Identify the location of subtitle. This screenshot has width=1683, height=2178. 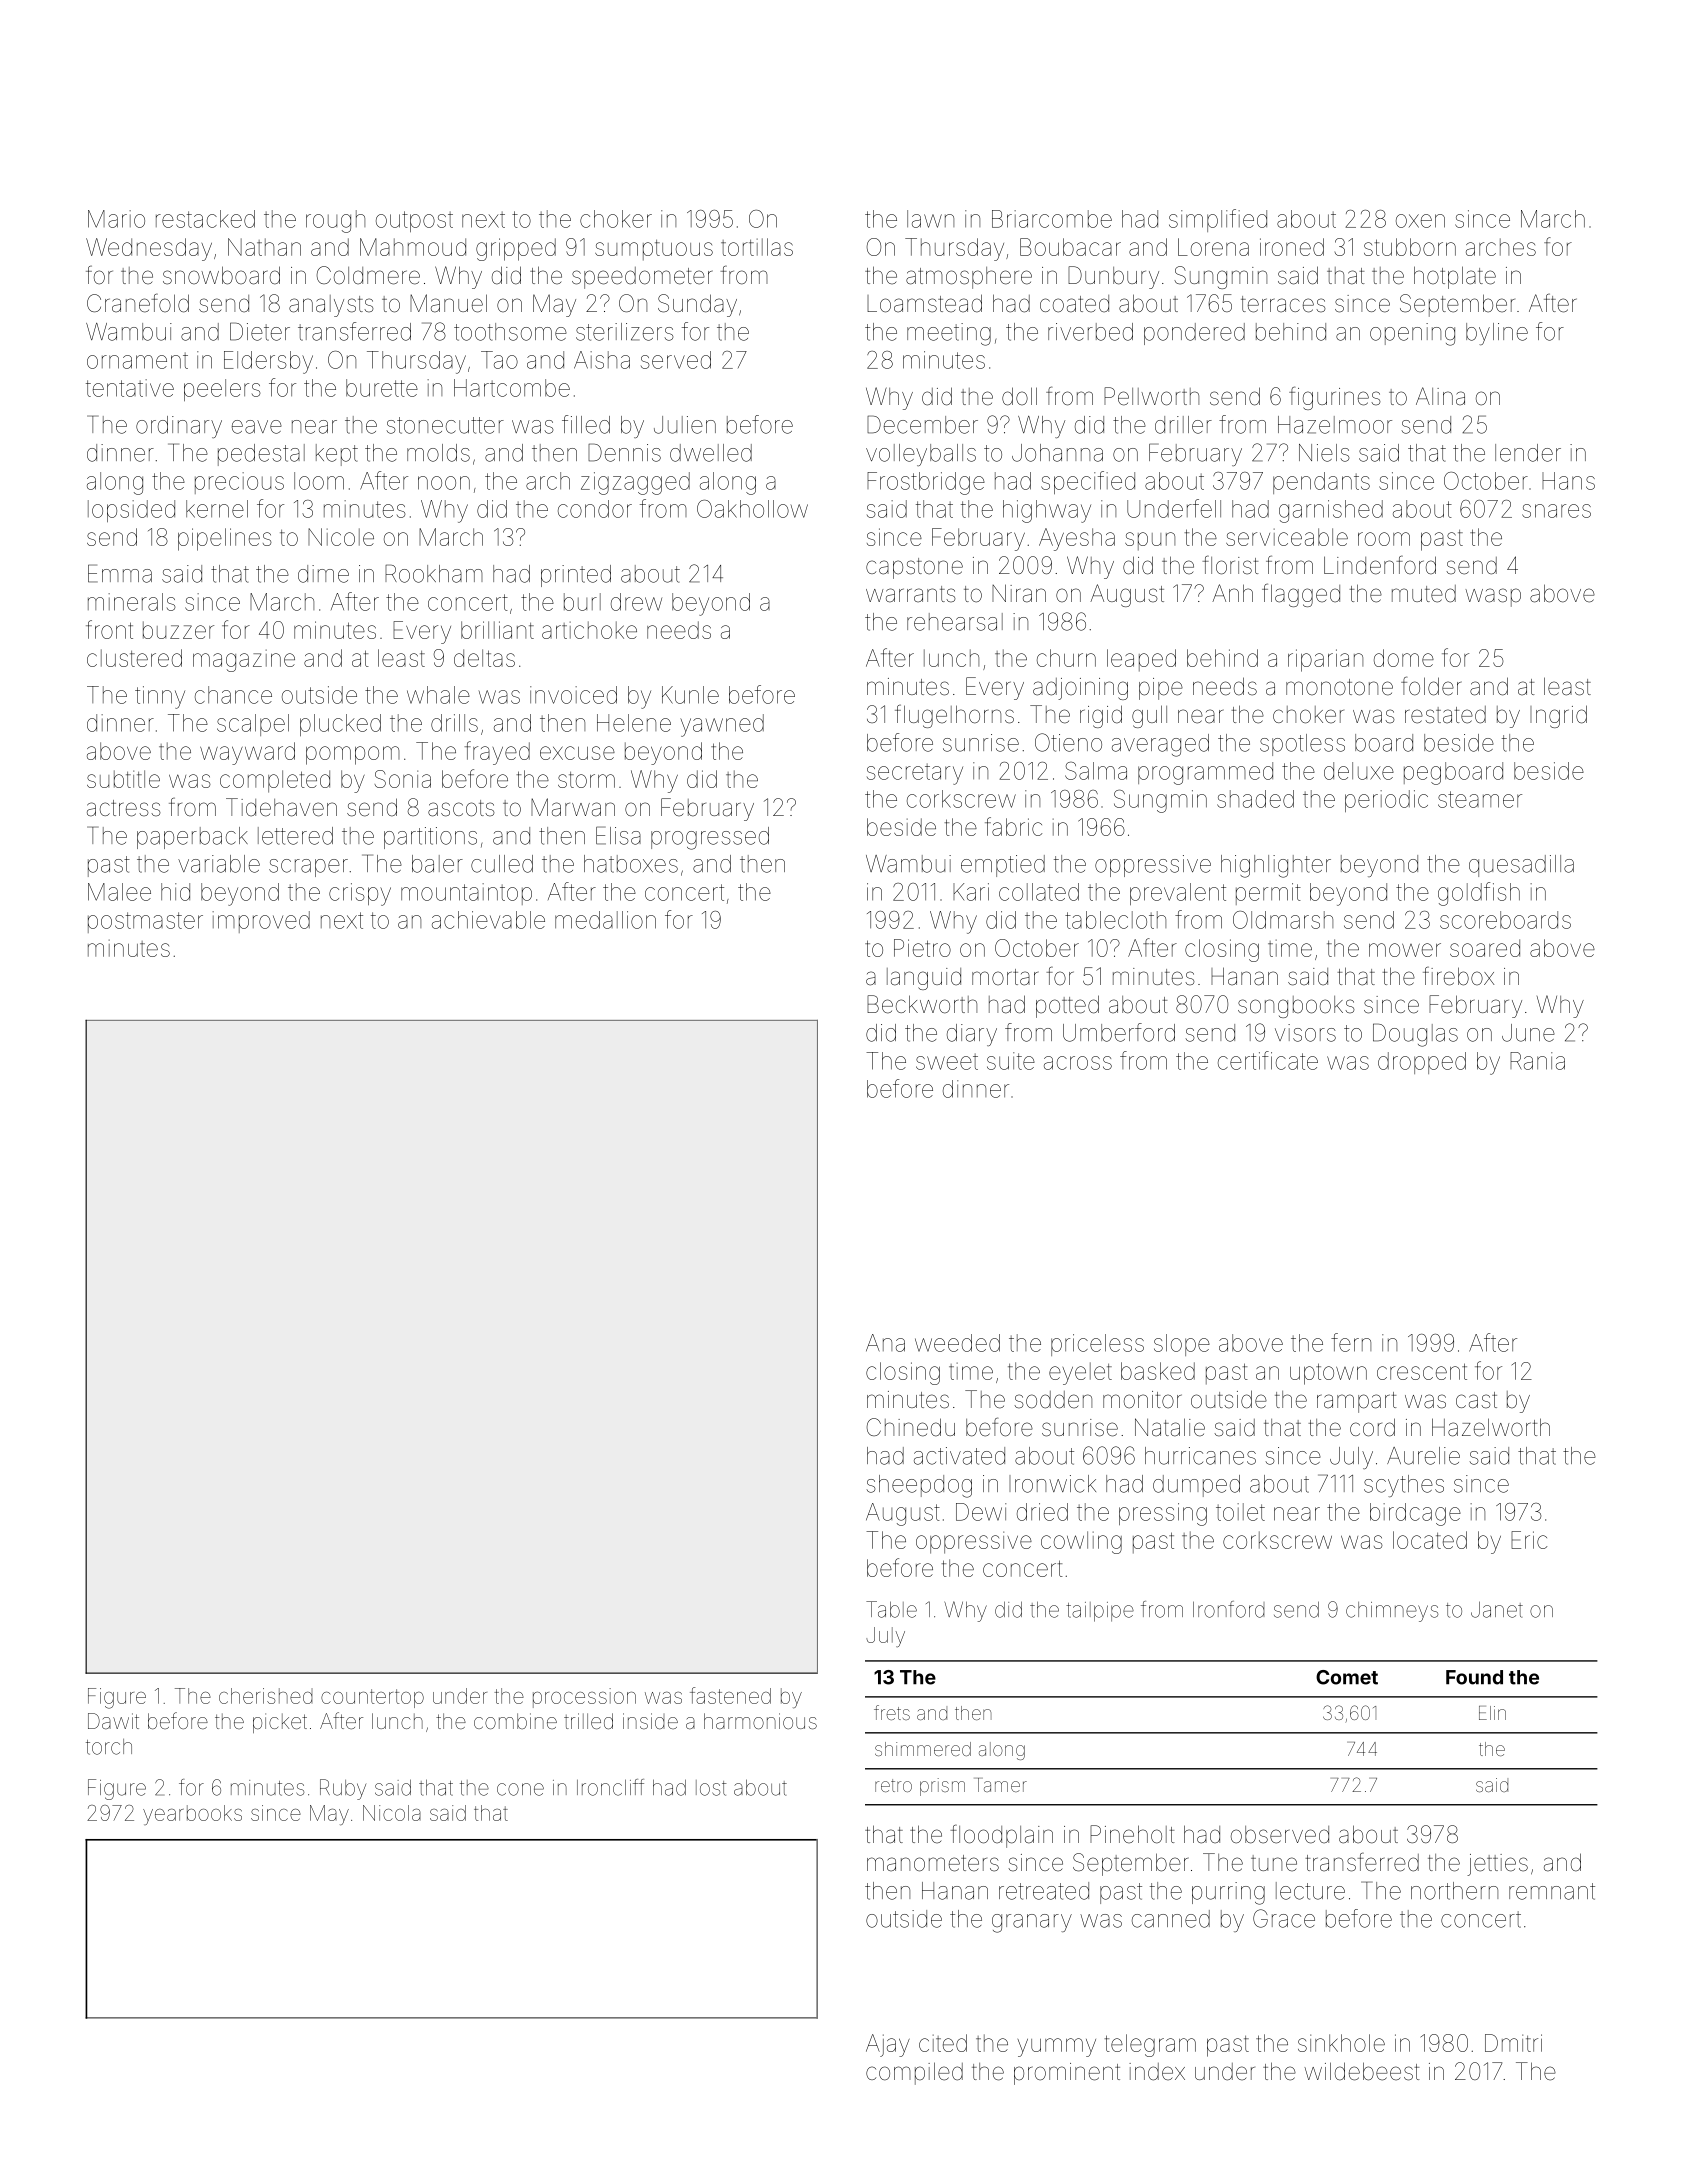
(123, 779).
